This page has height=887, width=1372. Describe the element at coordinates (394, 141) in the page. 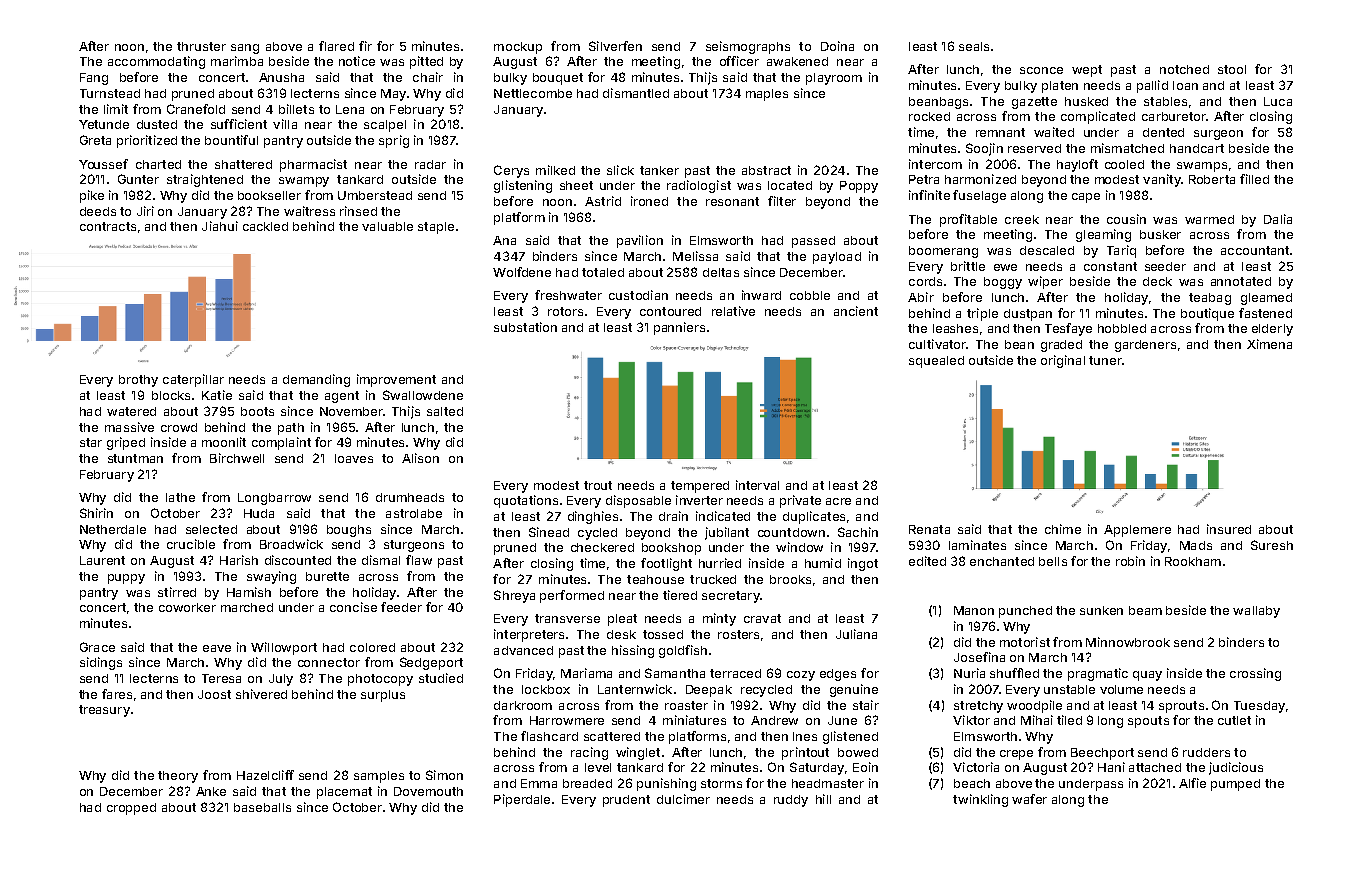

I see `sprig` at that location.
